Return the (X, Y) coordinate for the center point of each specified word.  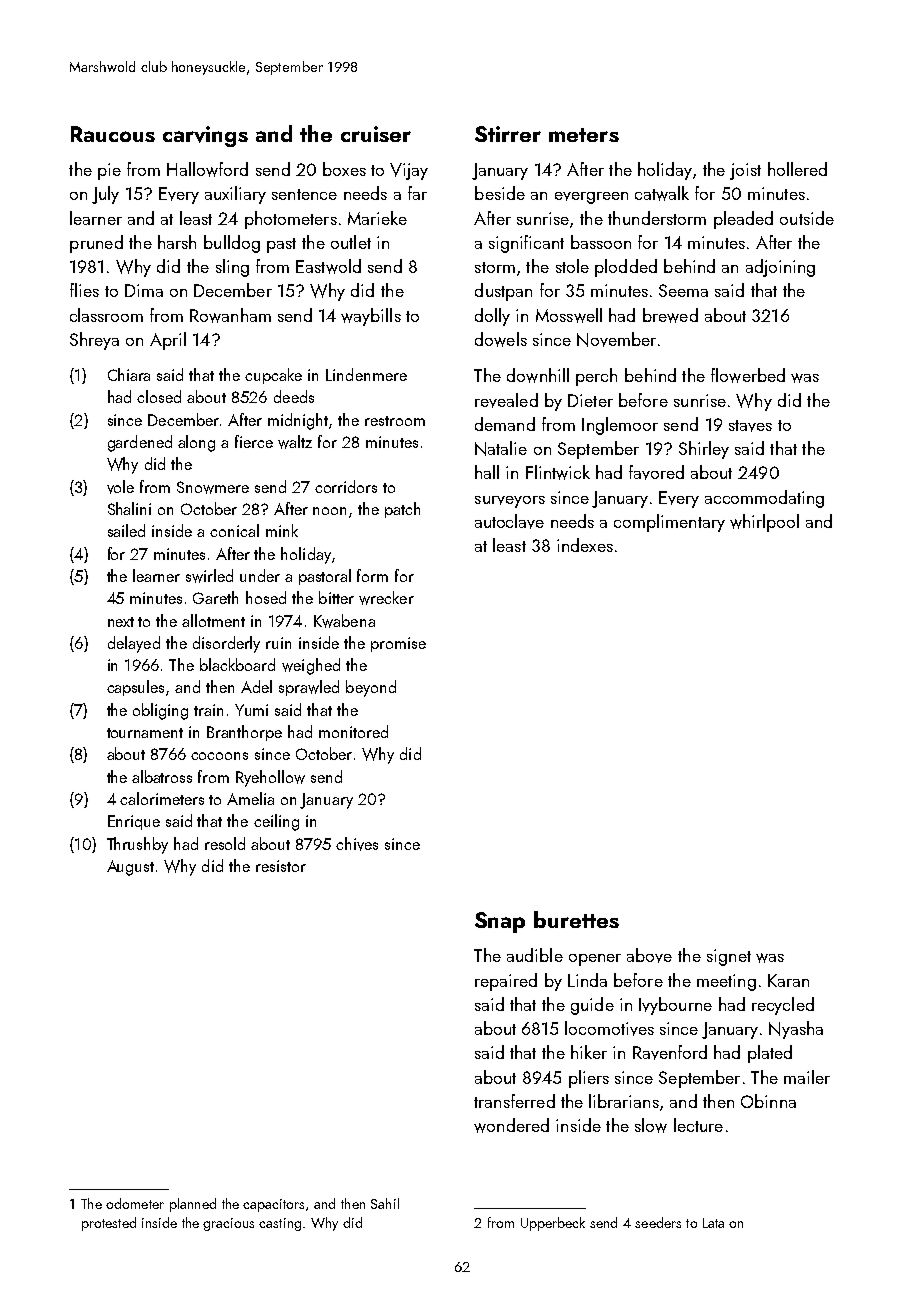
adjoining (780, 268)
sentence (304, 194)
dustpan (503, 292)
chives (357, 844)
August (130, 868)
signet (729, 957)
